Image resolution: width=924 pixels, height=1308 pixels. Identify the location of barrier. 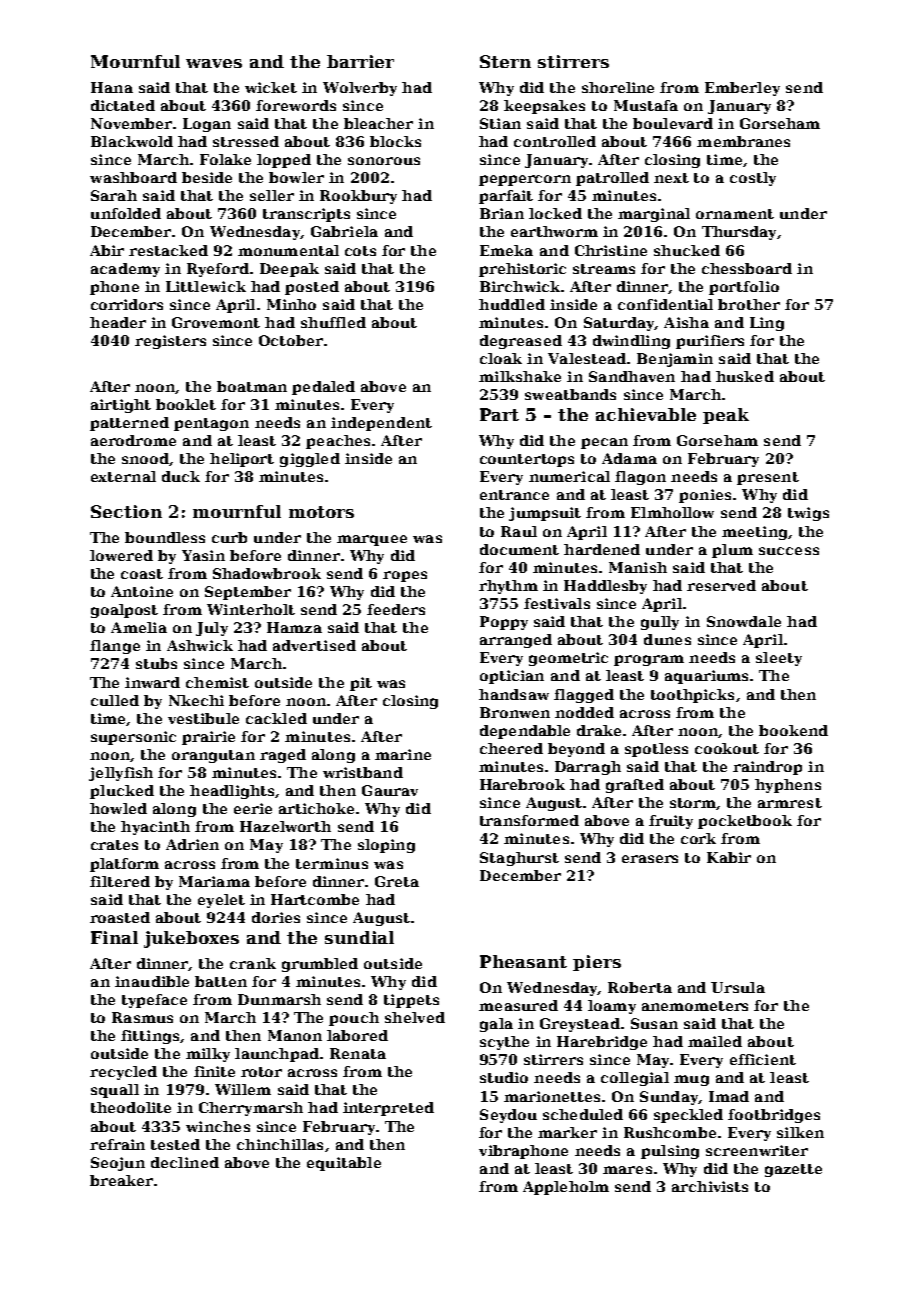
(360, 61).
